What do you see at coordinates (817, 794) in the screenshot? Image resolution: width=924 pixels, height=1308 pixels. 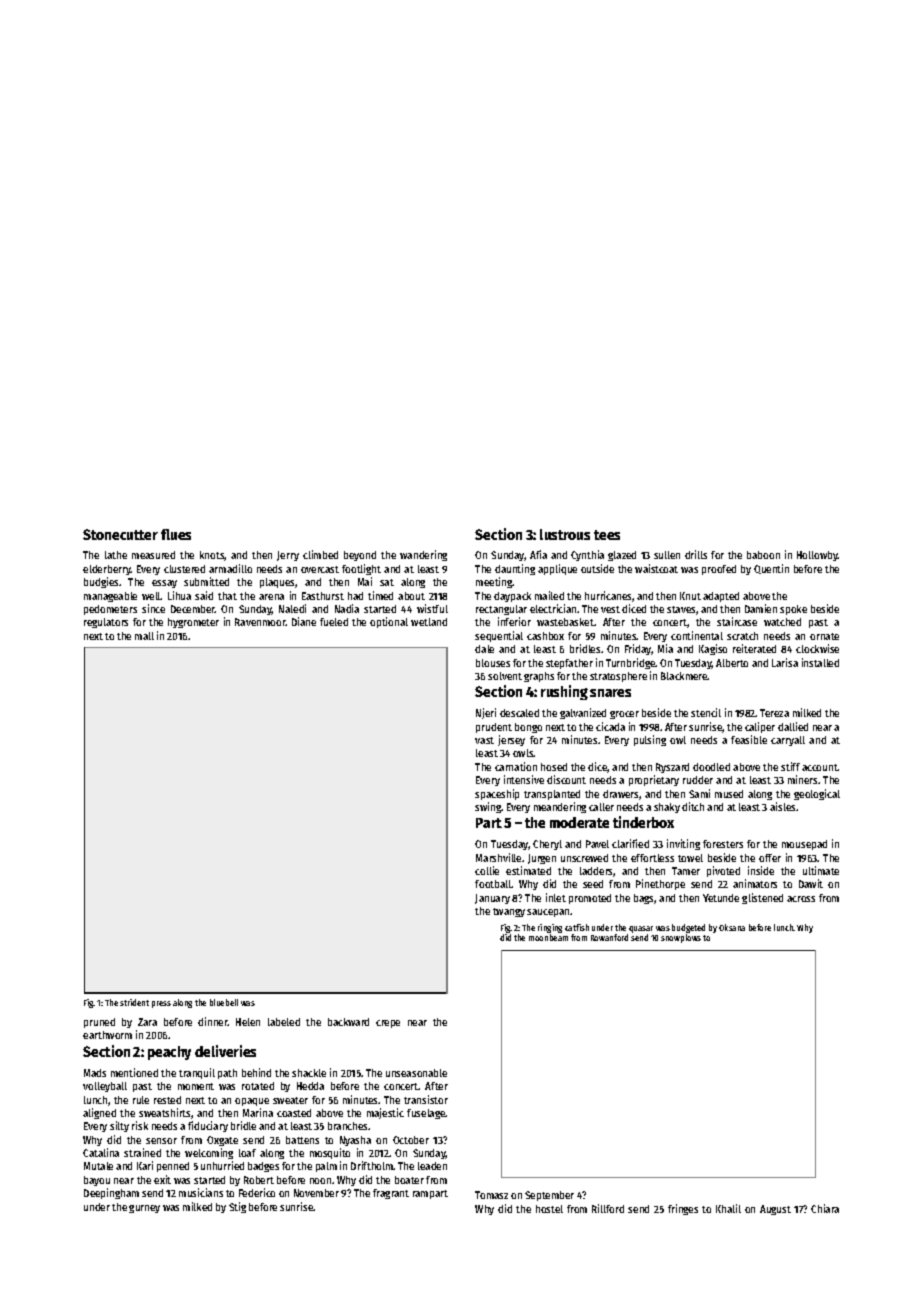 I see `geological` at bounding box center [817, 794].
